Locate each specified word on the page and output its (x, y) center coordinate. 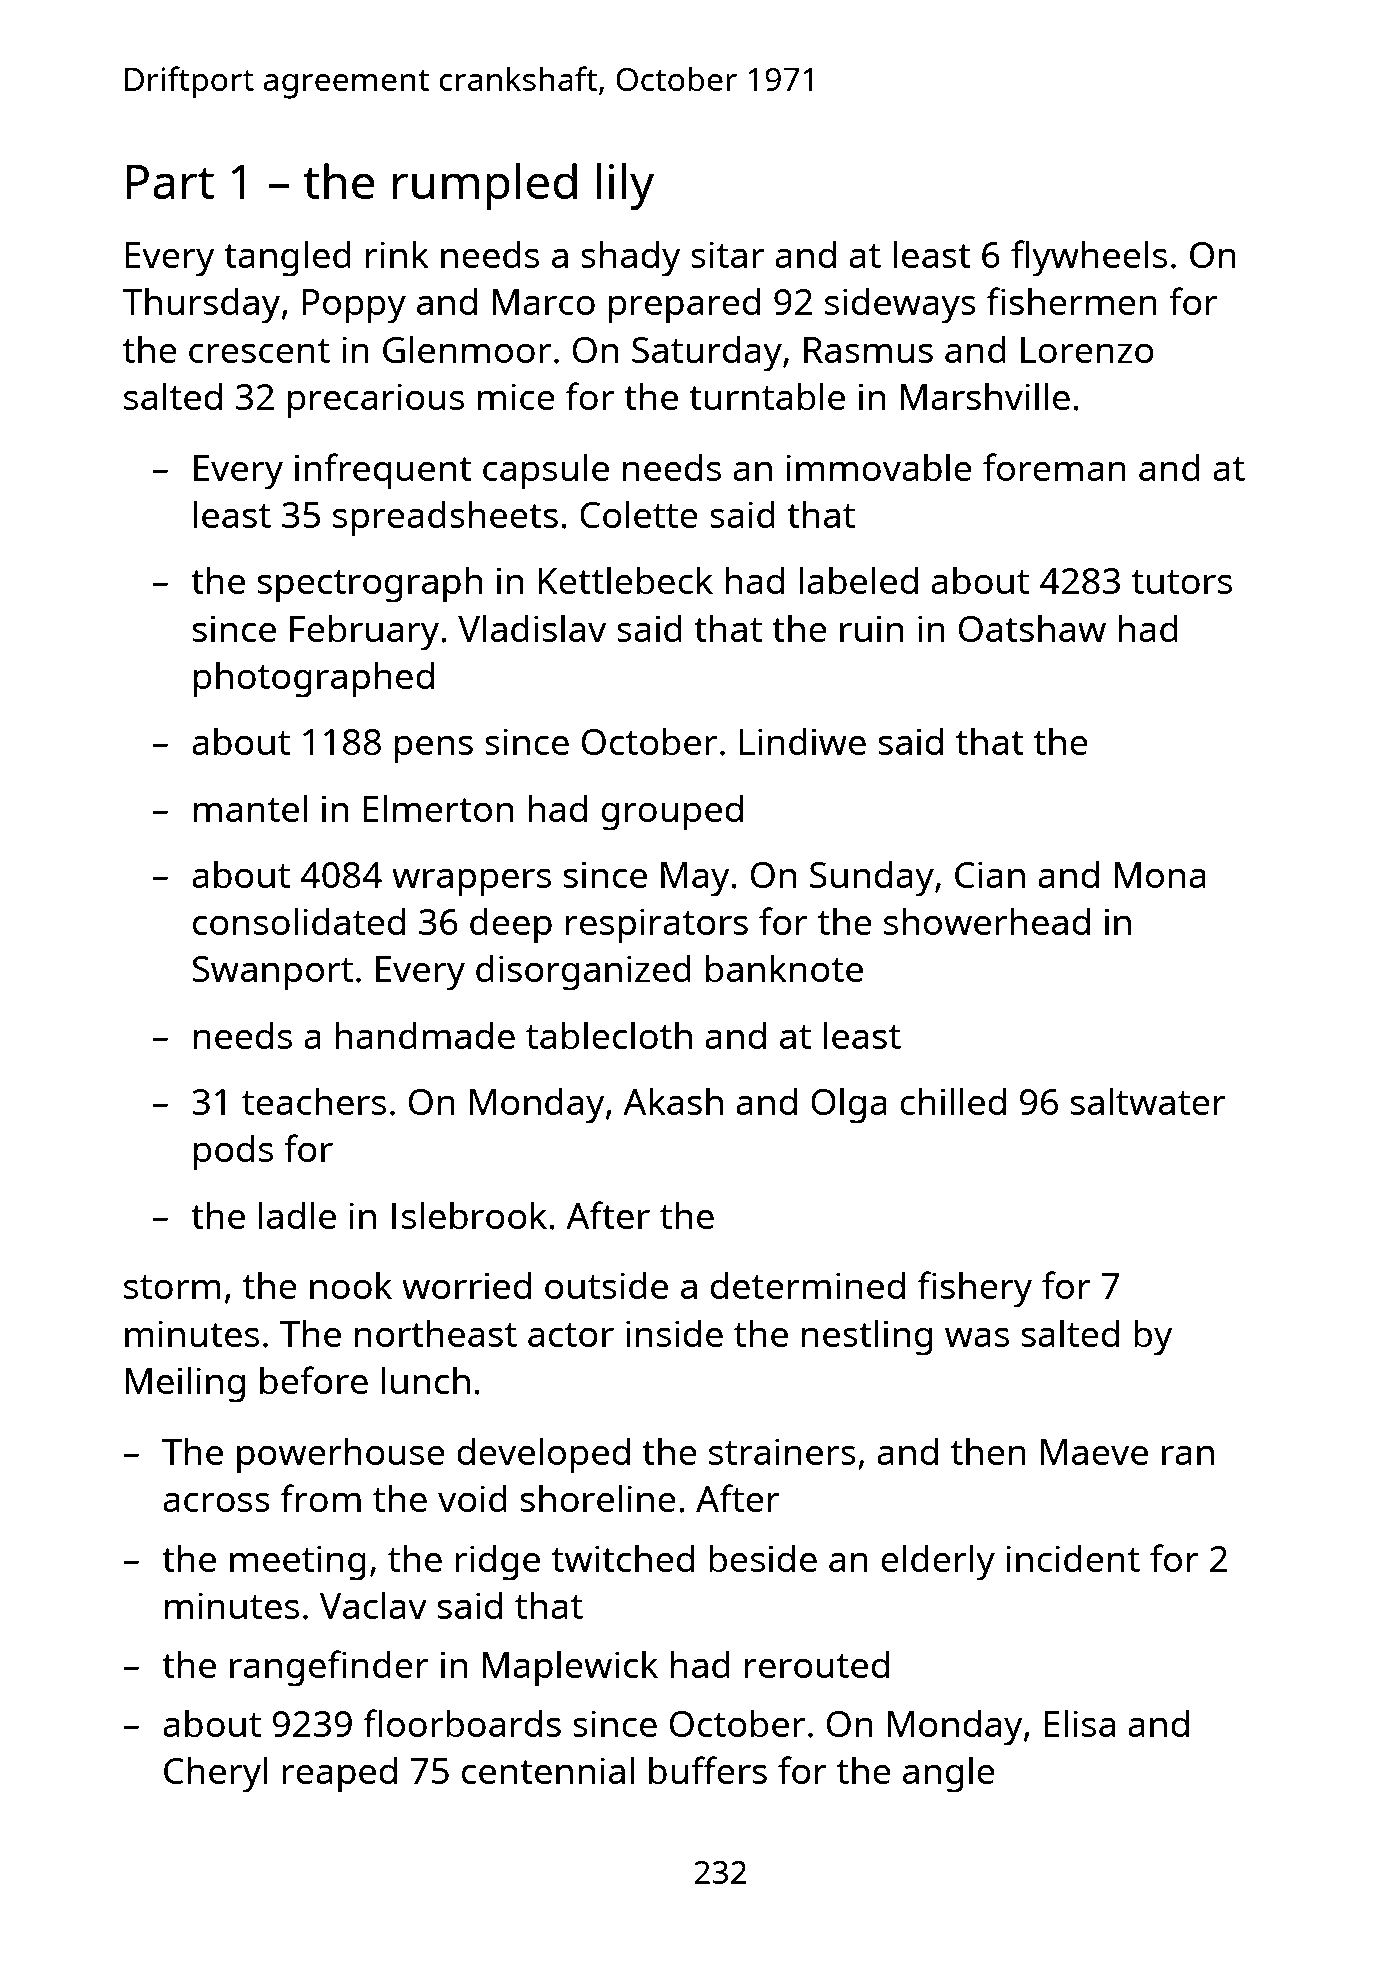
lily (625, 186)
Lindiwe (803, 741)
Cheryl (216, 1774)
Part (170, 181)
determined (808, 1285)
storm (172, 1287)
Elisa (1079, 1723)
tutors (1182, 582)
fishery (975, 1289)
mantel (250, 808)
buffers (708, 1770)
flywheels (1089, 258)
